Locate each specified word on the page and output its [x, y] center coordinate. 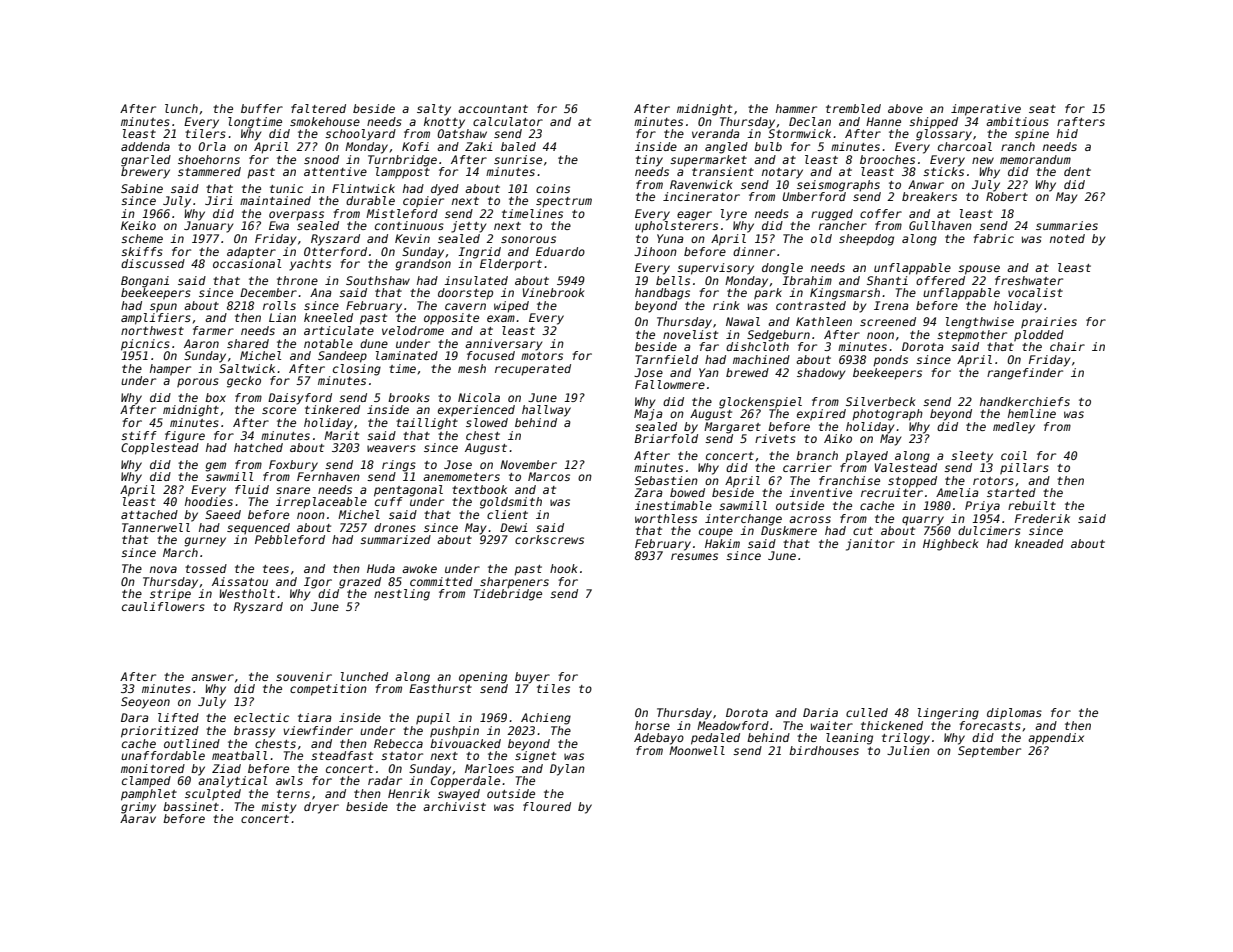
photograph [887, 415]
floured [547, 806]
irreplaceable [321, 503]
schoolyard [360, 135]
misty [279, 808]
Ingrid [479, 253]
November [528, 464]
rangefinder [1025, 374]
